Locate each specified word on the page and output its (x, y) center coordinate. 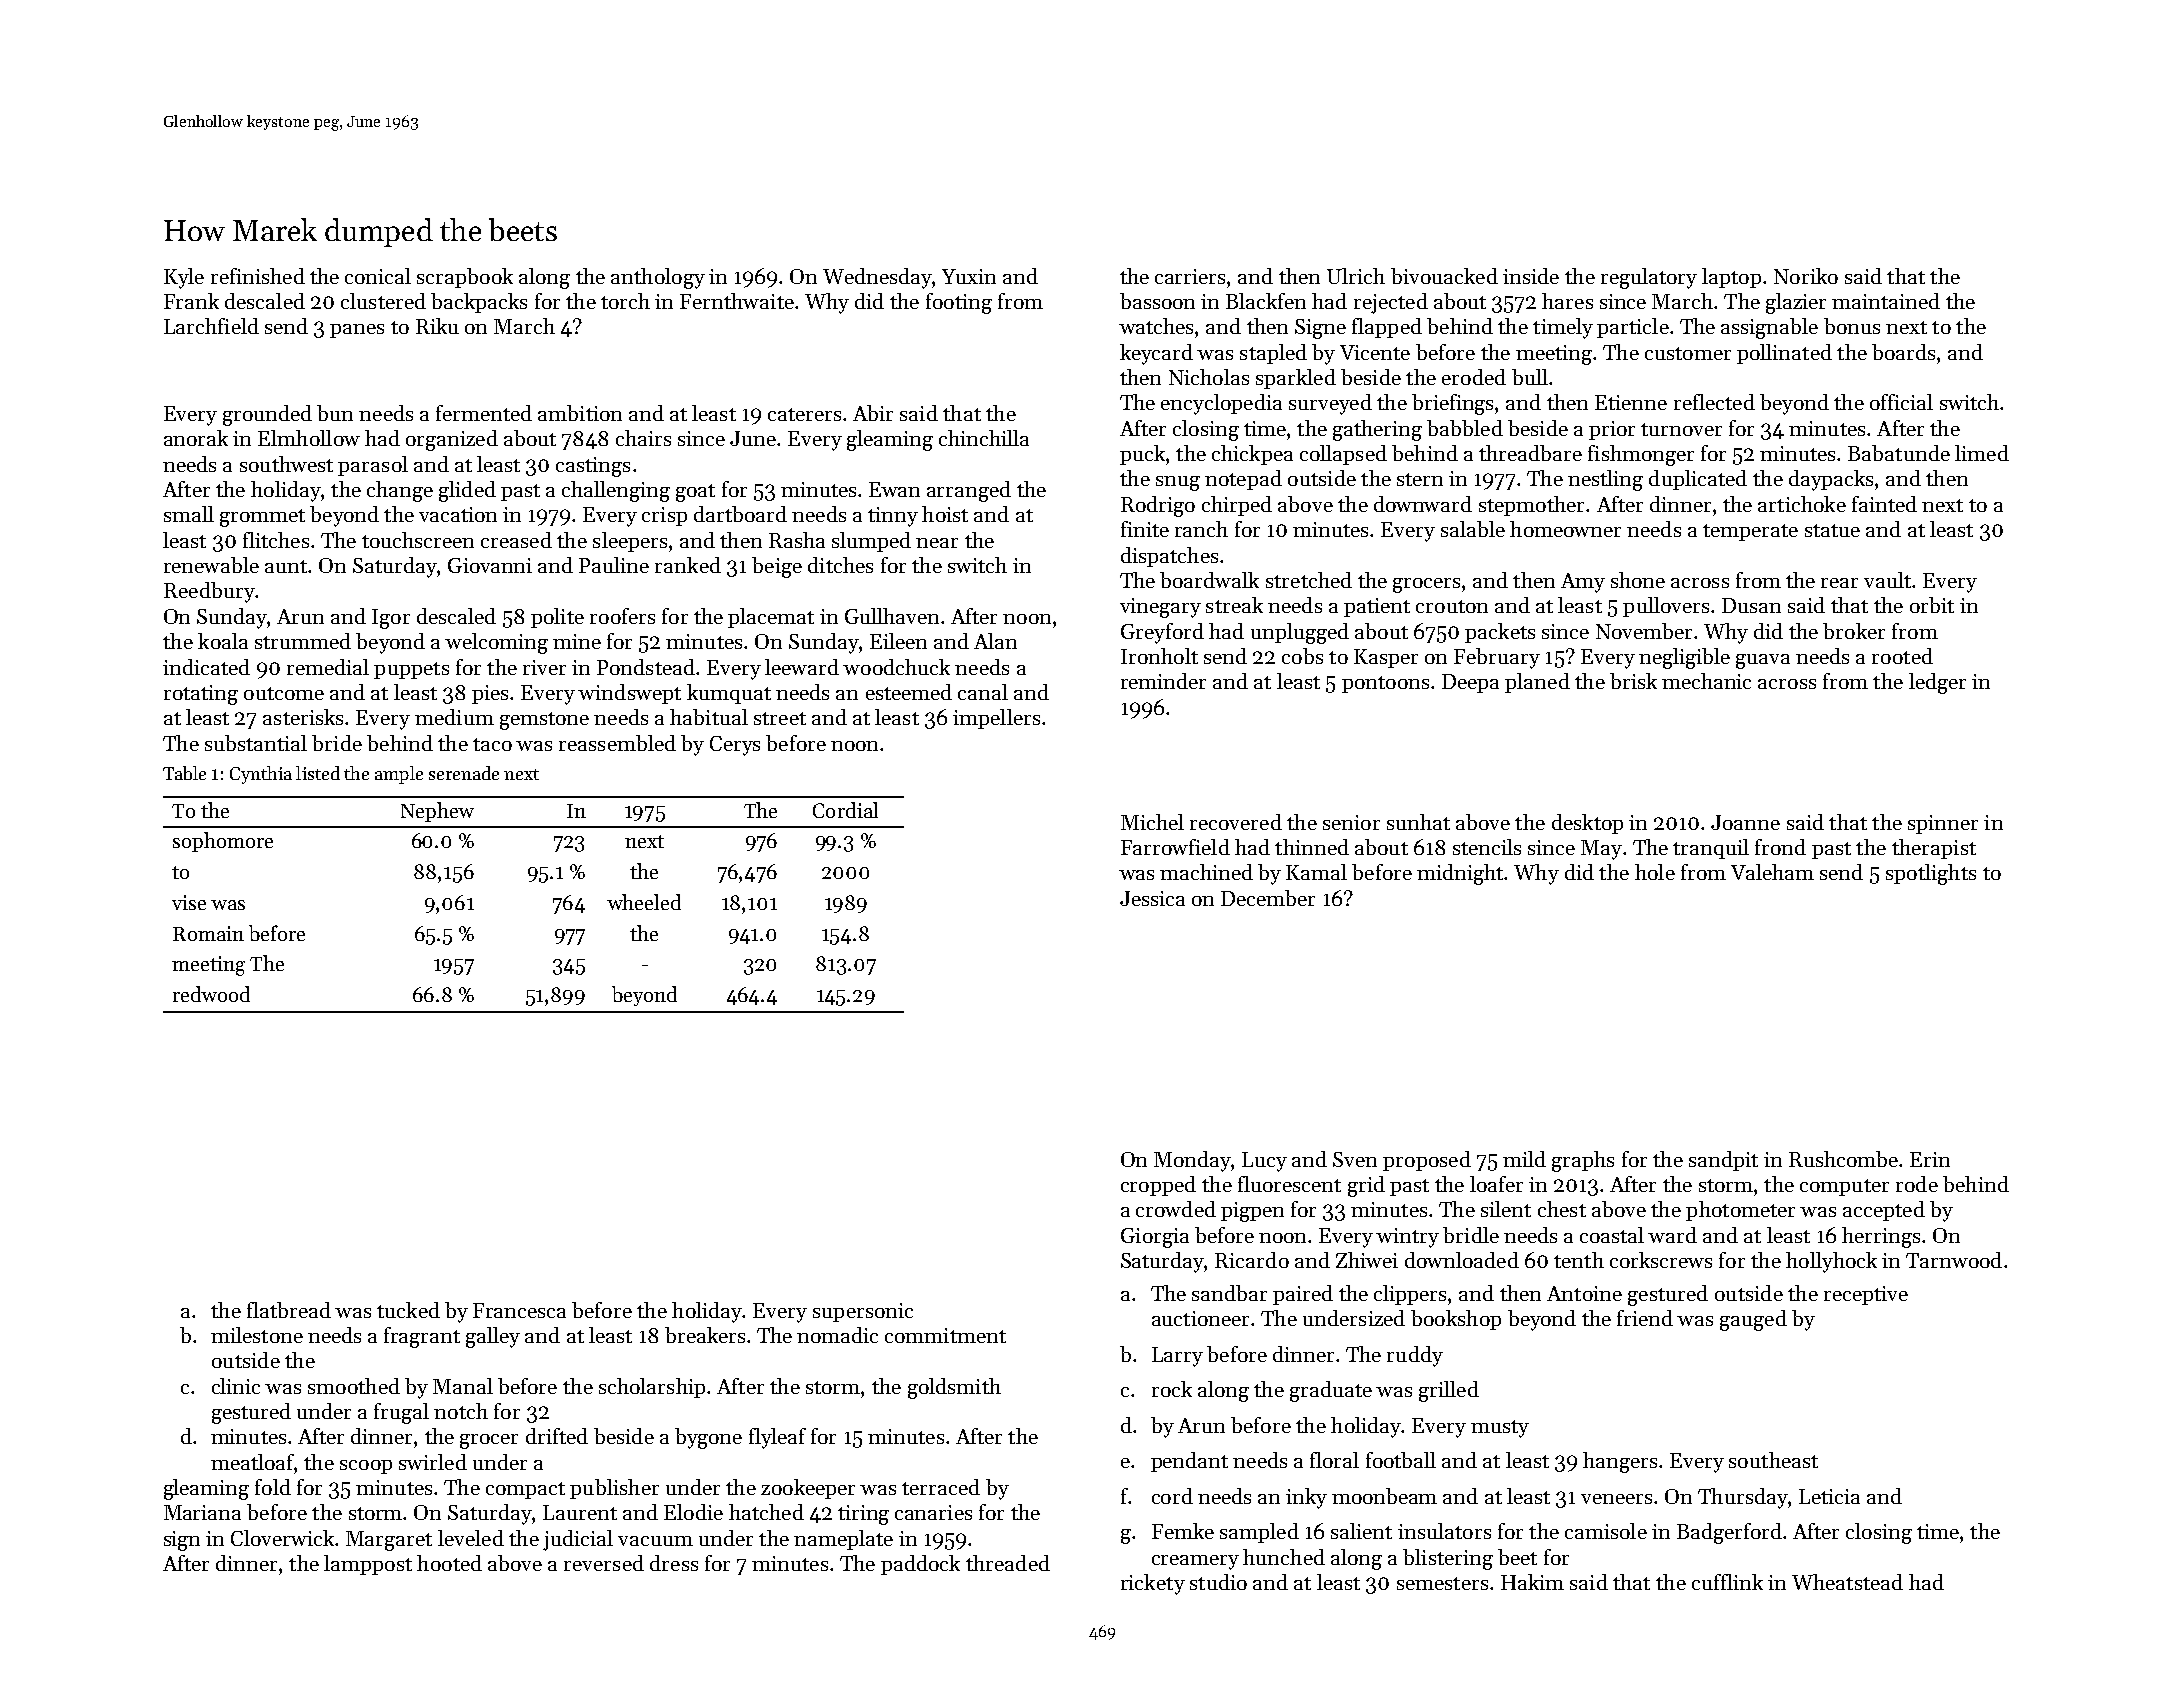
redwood (211, 994)
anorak (196, 438)
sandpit (1723, 1161)
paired (1303, 1295)
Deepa (1470, 683)
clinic (236, 1386)
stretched (1309, 580)
